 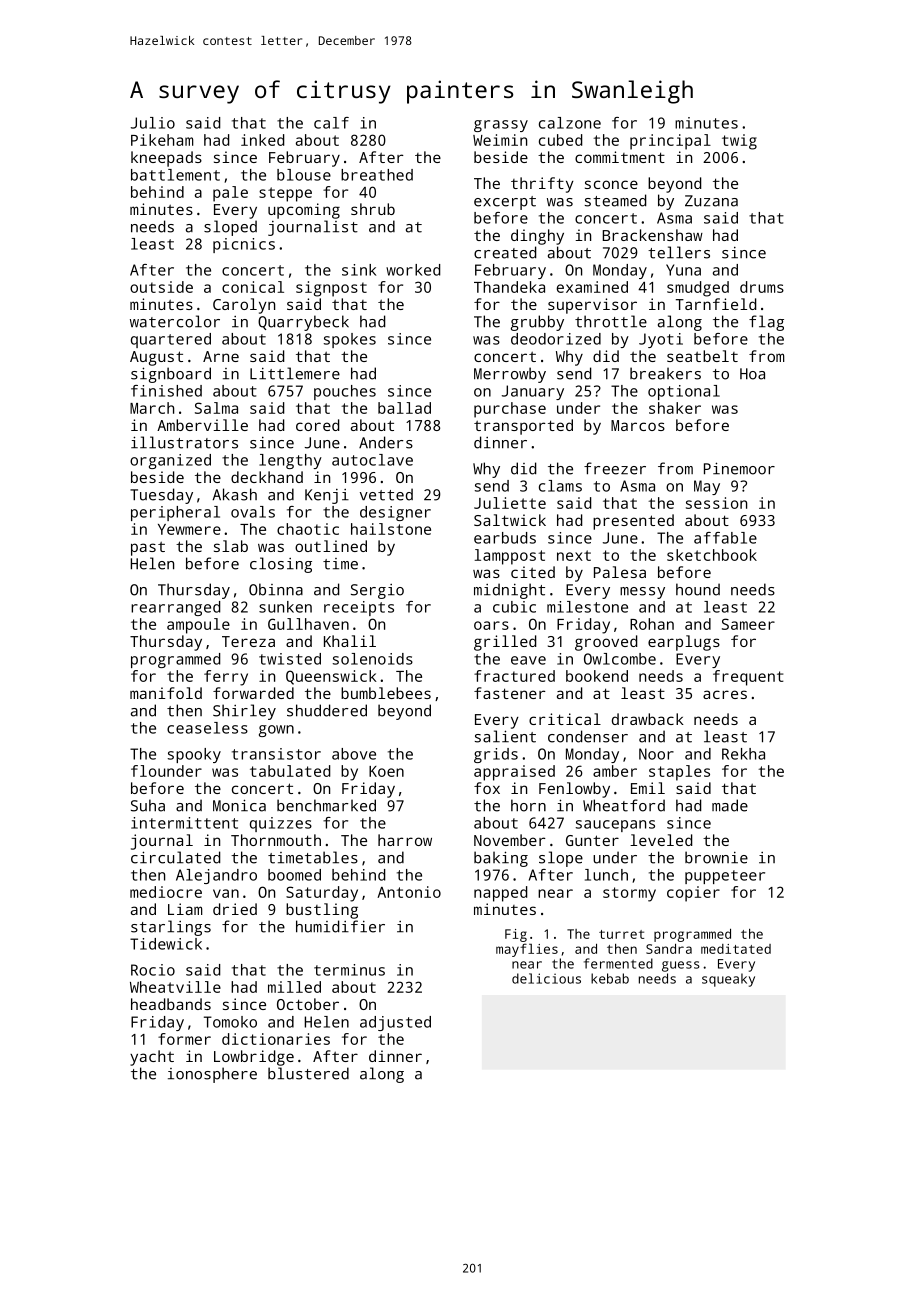 I want to click on kebab, so click(x=610, y=978).
